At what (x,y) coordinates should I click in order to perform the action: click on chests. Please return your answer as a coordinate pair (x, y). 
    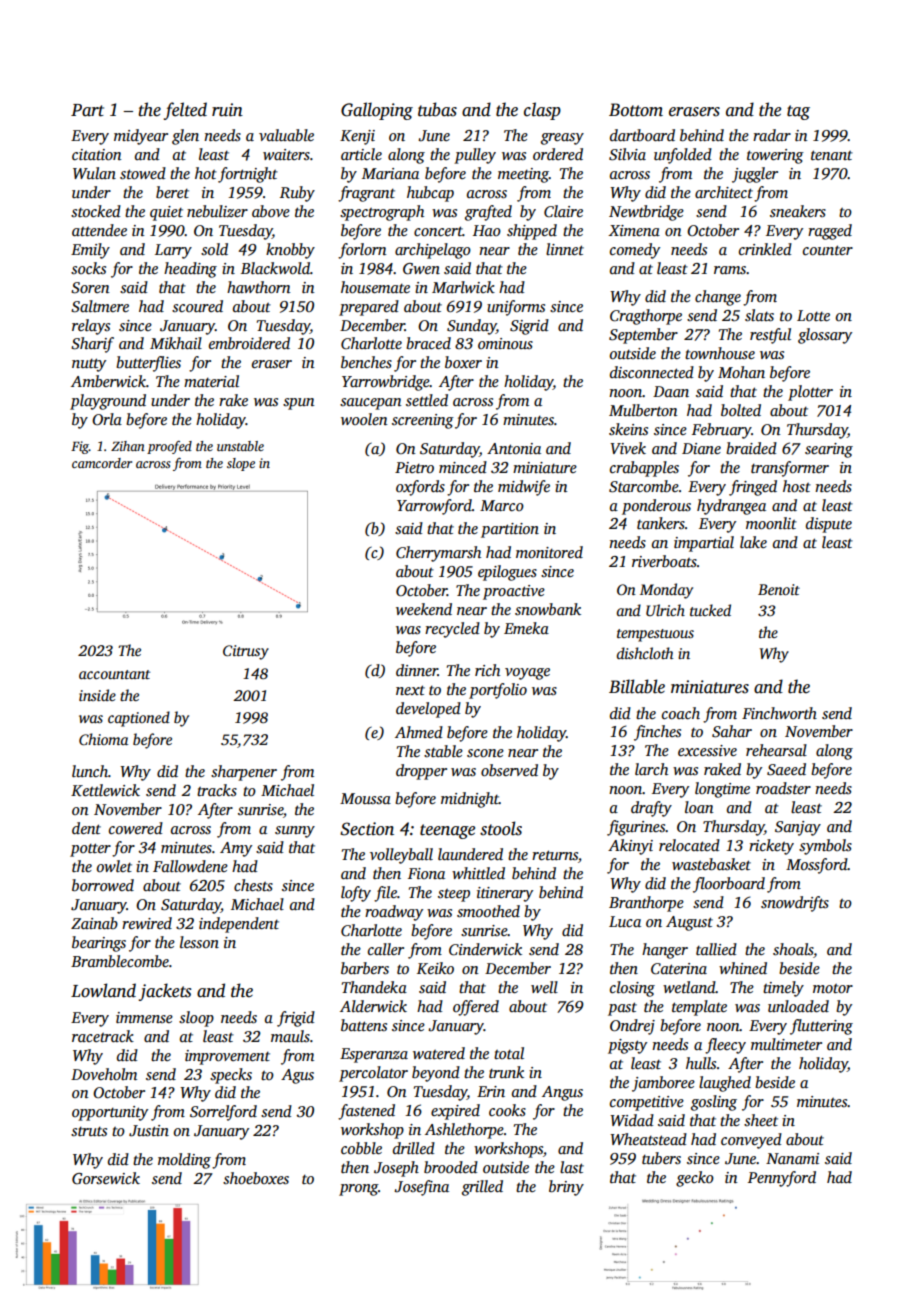
    Looking at the image, I should click on (253, 885).
